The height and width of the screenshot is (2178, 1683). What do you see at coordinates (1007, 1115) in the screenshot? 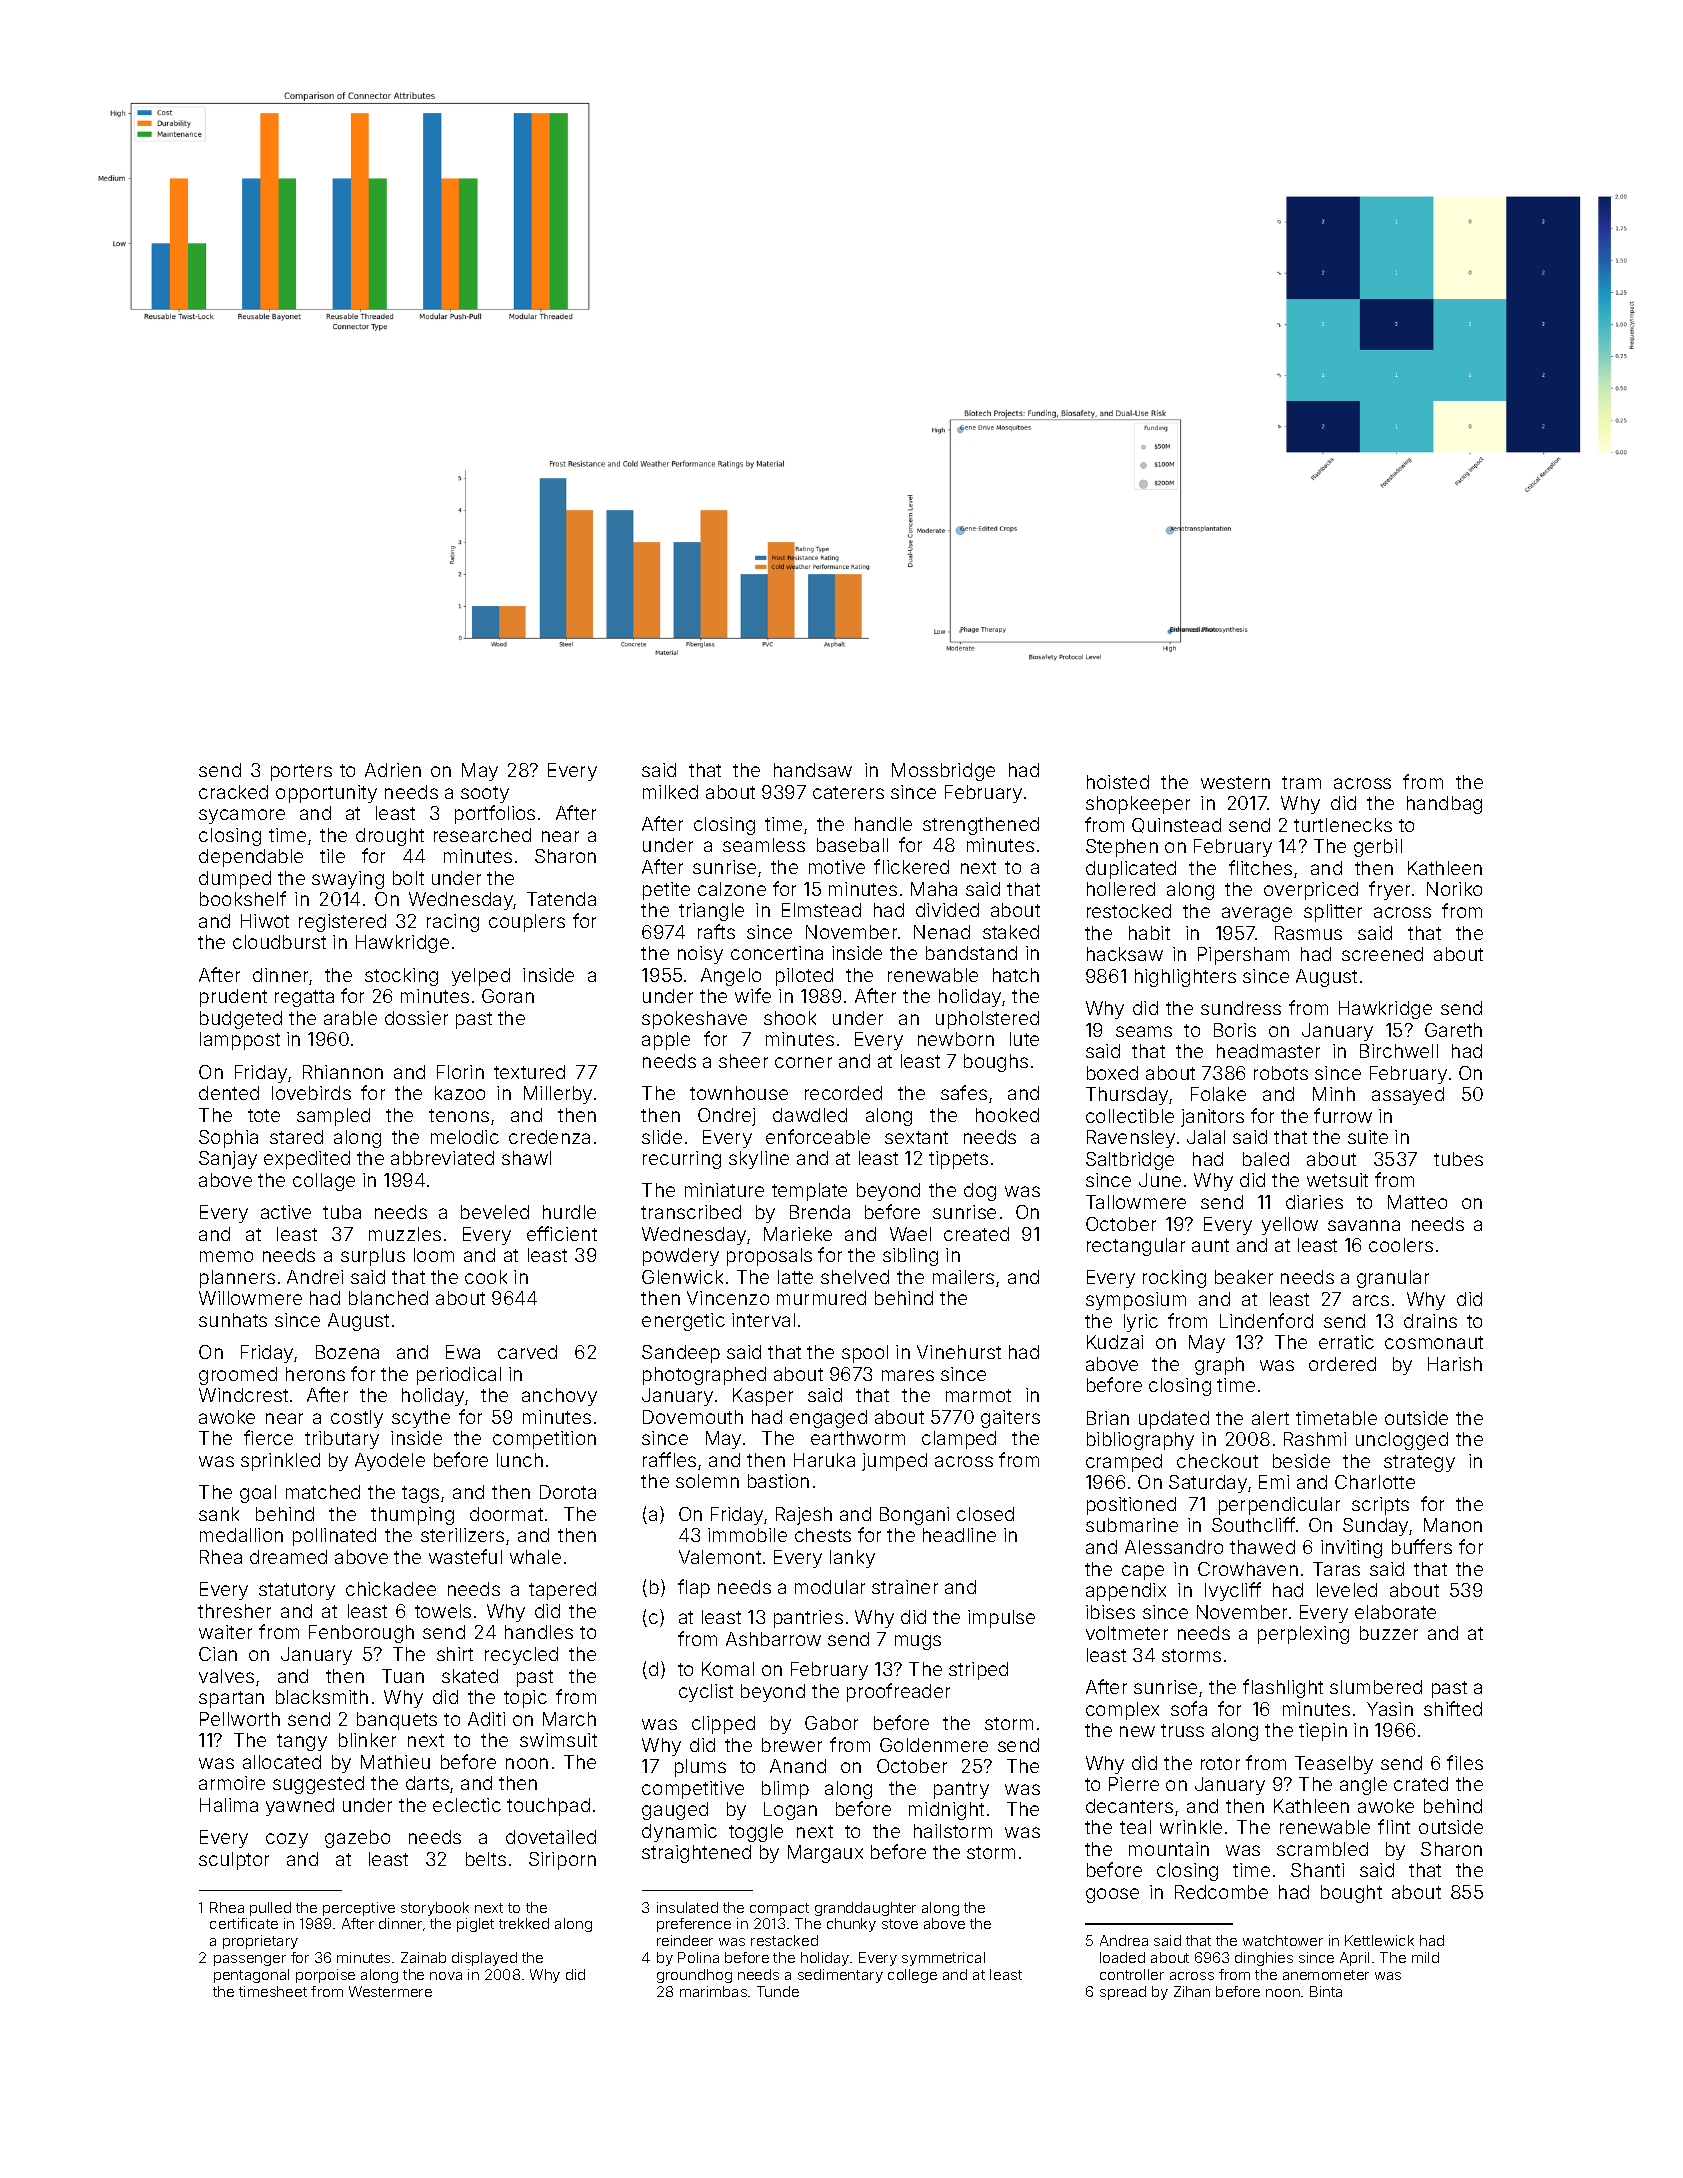
I see `hooked` at bounding box center [1007, 1115].
